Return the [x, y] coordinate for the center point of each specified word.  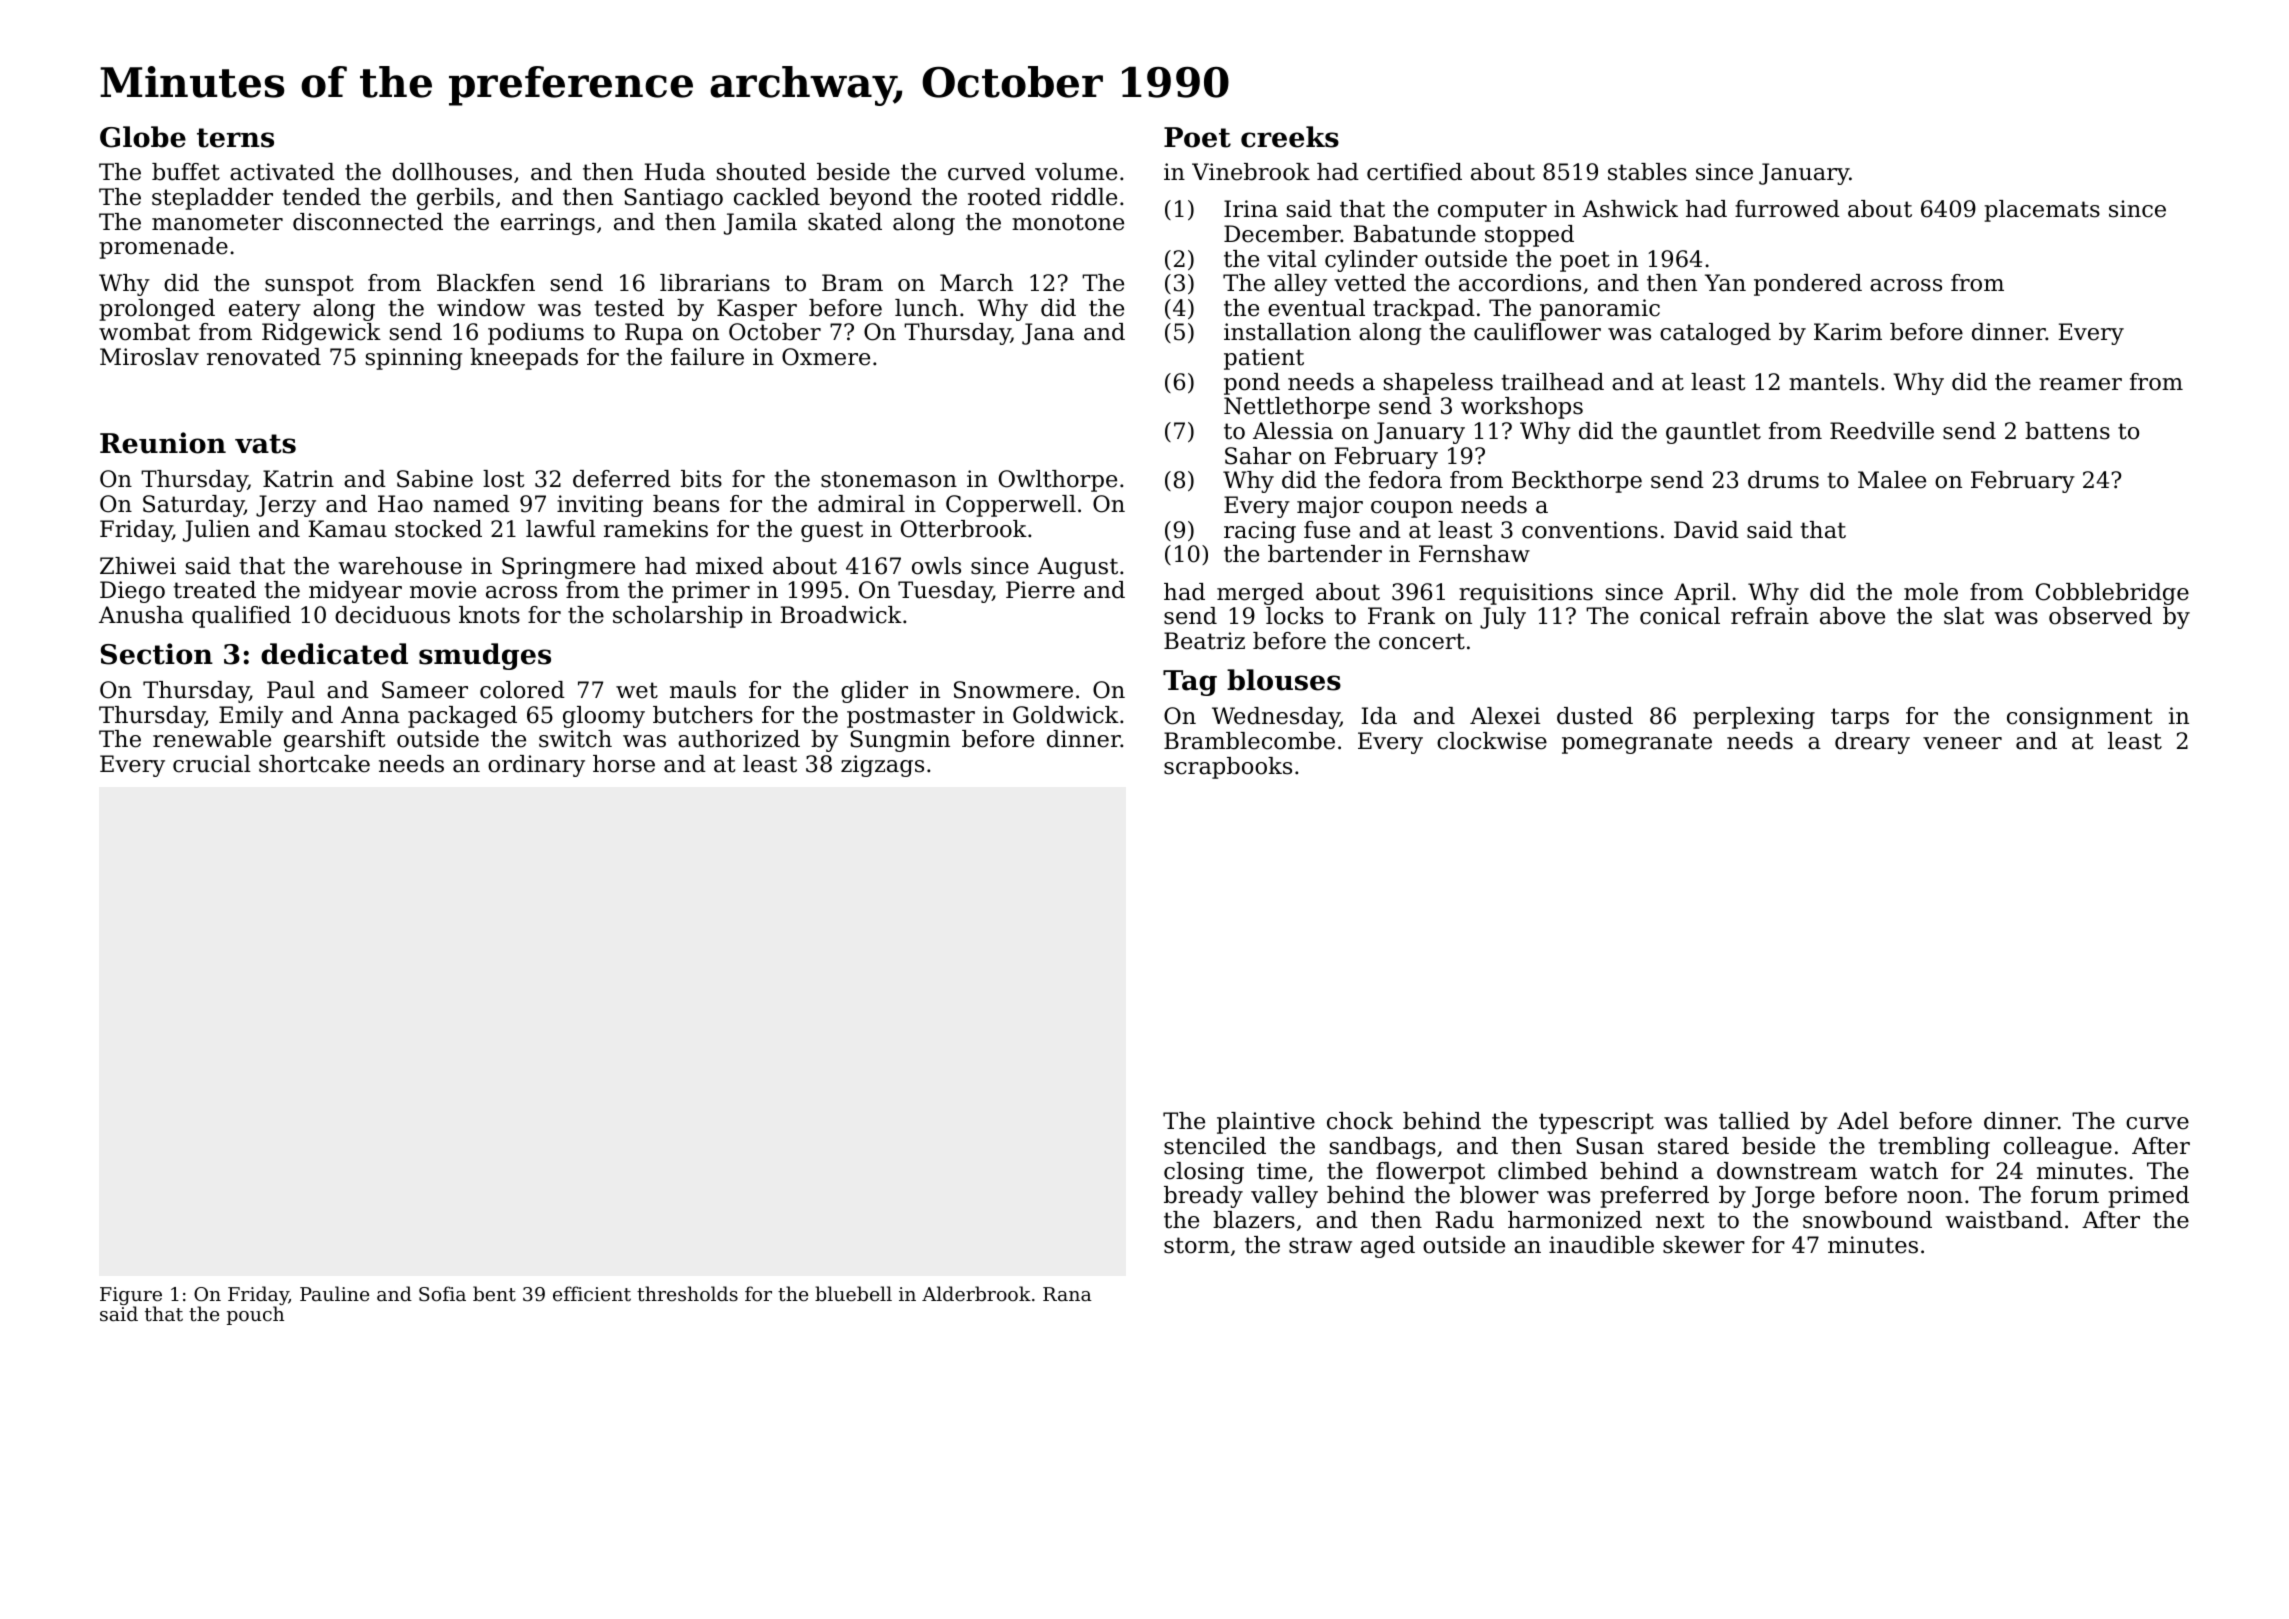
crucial [212, 764]
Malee [1892, 480]
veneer [1962, 743]
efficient [592, 1293]
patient [1264, 359]
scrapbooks [1228, 768]
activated [282, 172]
